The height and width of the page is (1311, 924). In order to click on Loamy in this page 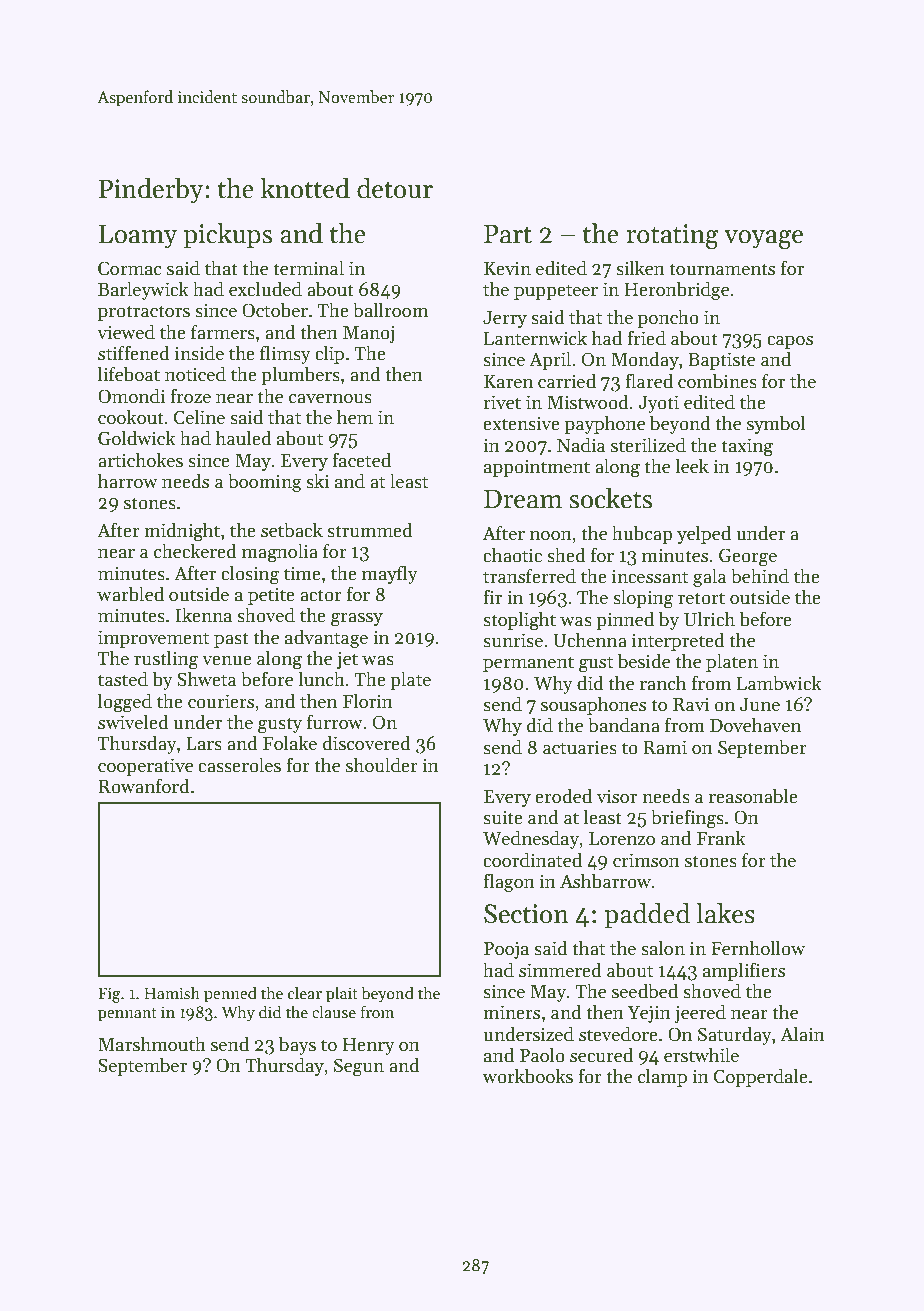, I will do `click(138, 236)`.
